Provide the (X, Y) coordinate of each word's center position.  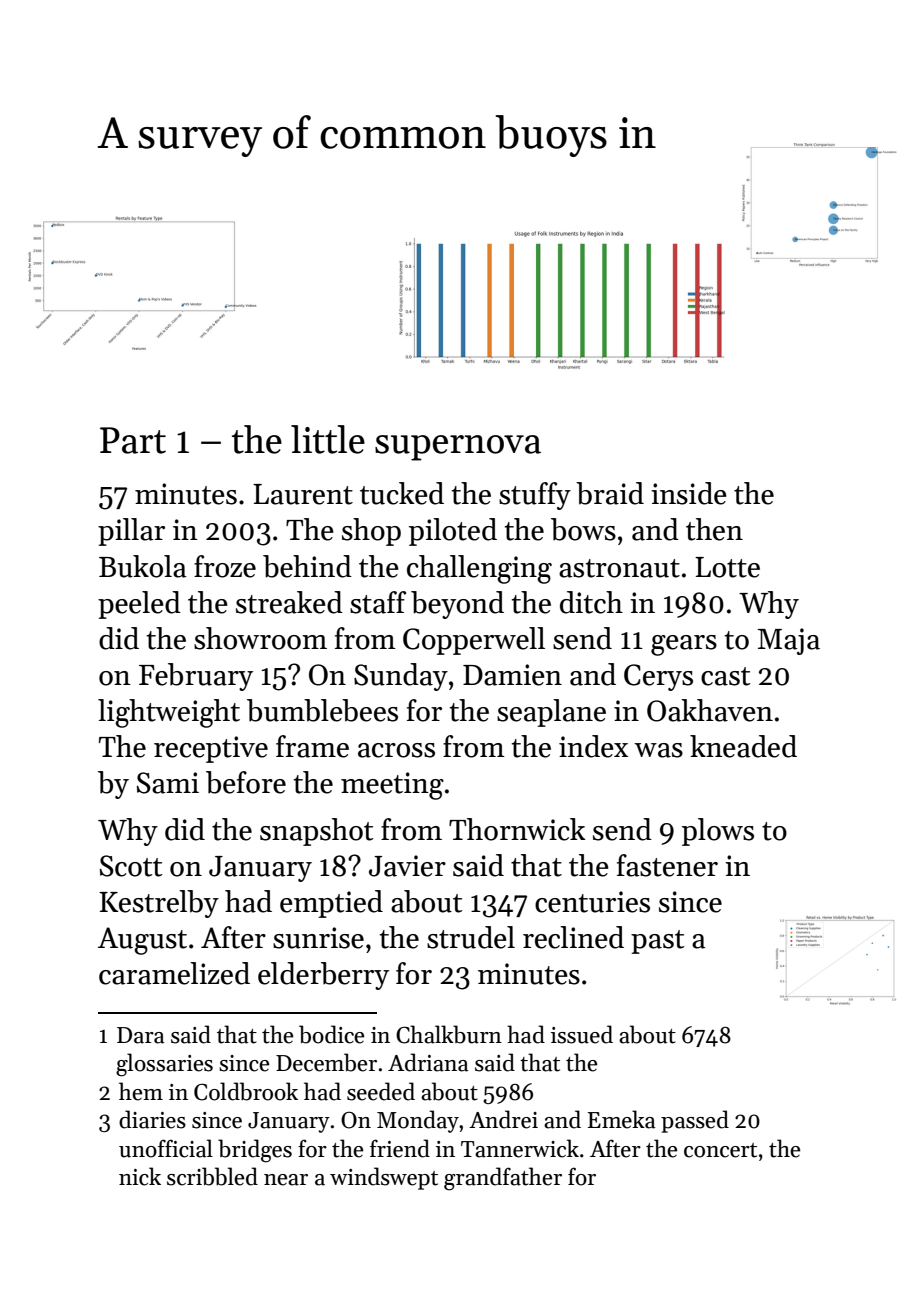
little (328, 439)
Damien (512, 675)
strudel (471, 937)
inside (689, 493)
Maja (789, 641)
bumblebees (322, 710)
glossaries (164, 1065)
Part (133, 440)
